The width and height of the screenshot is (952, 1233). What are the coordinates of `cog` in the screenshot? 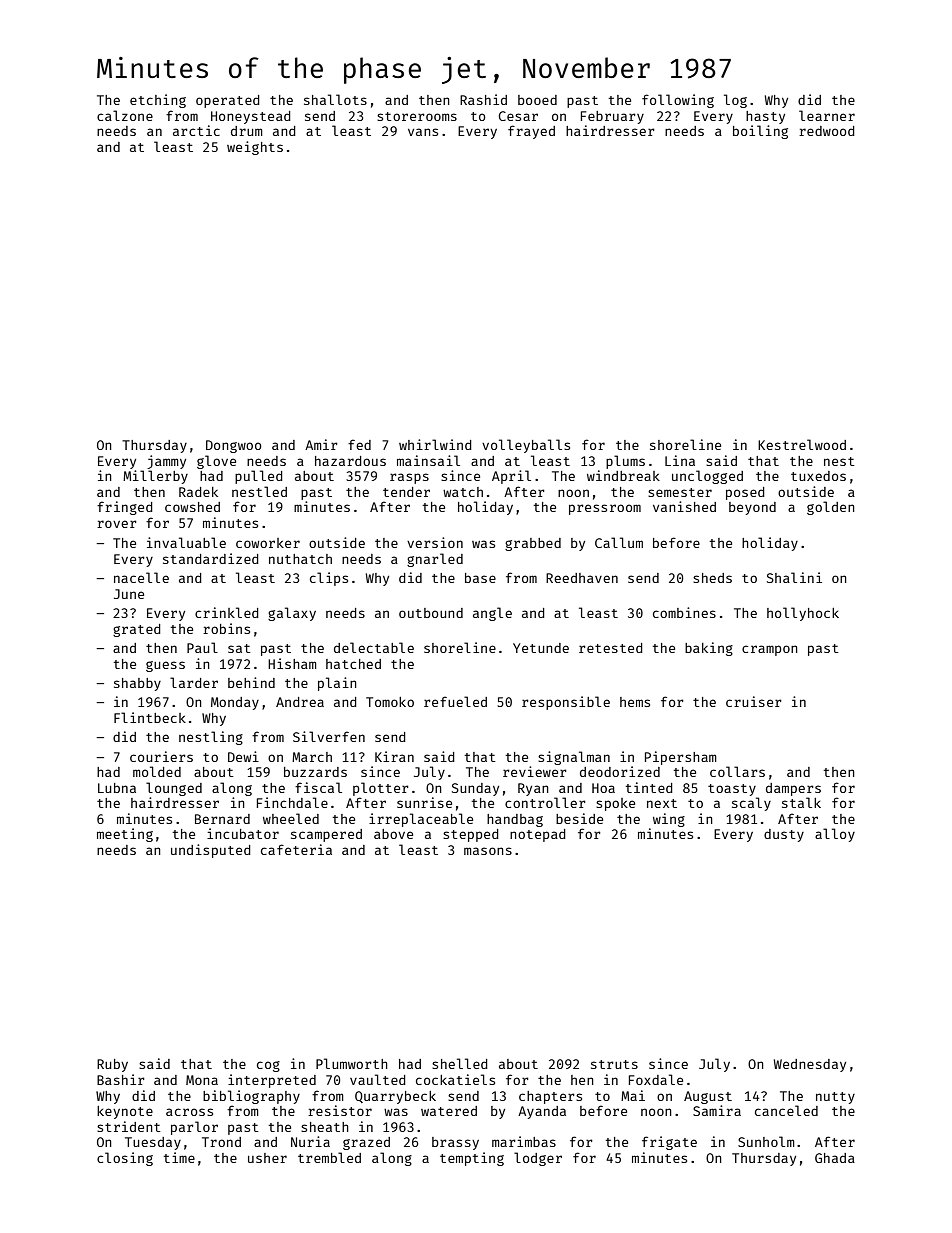 It's located at (268, 1066).
